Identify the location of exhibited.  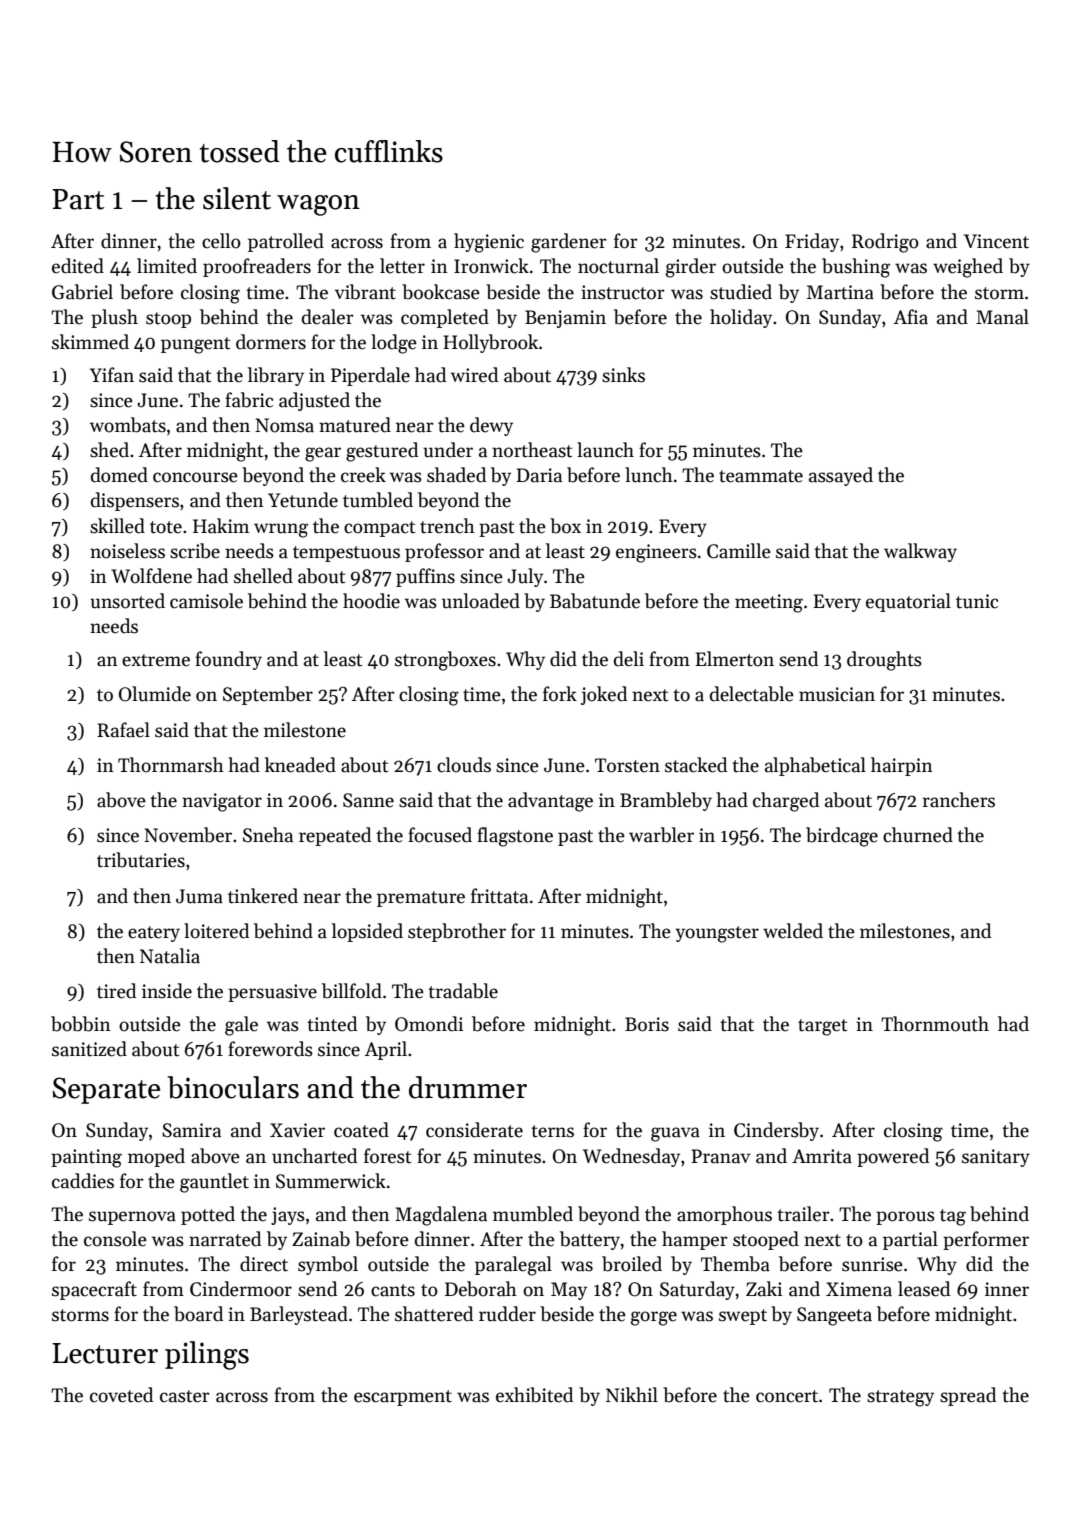
(534, 1395).
